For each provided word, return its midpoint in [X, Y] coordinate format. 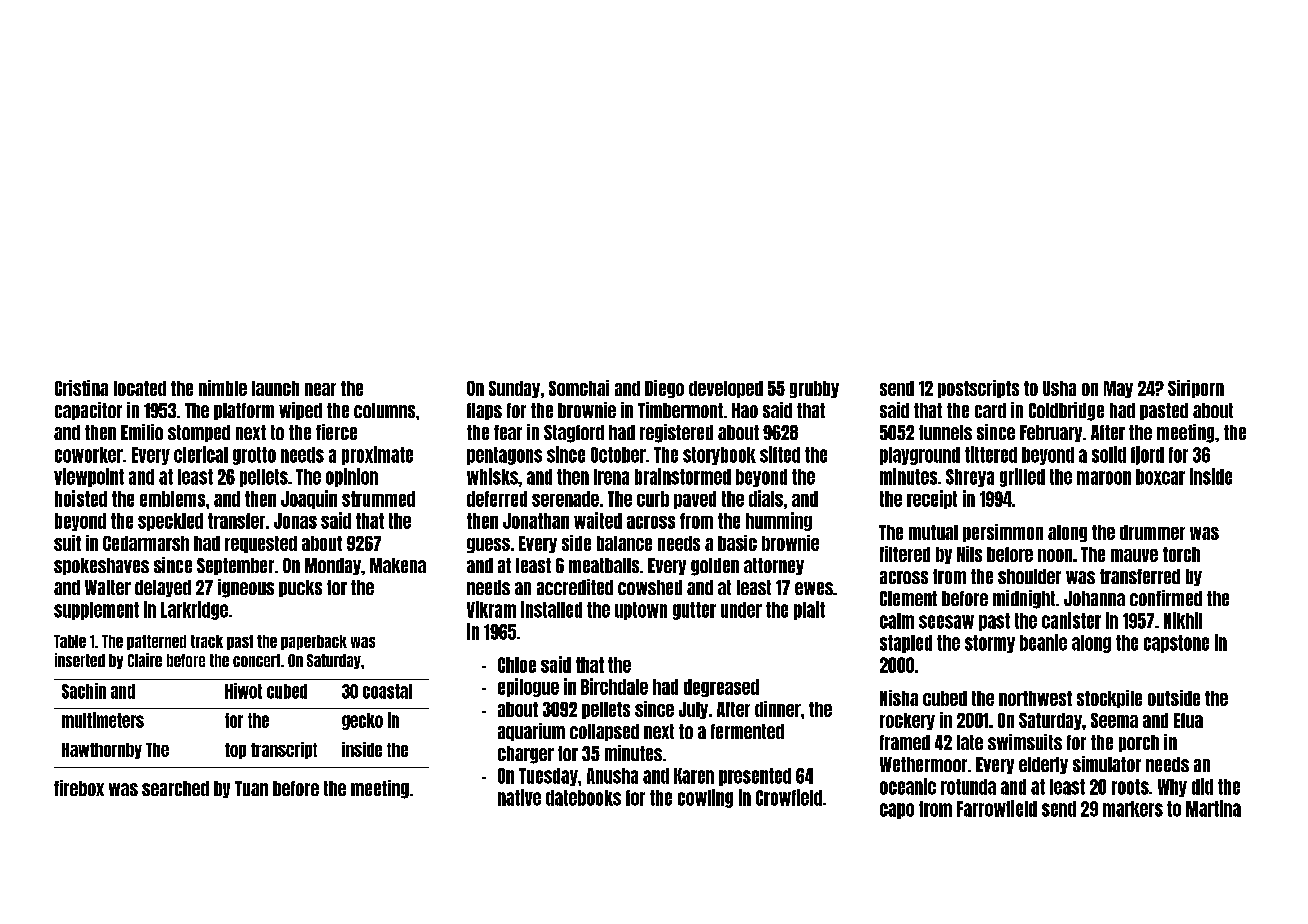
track [207, 641]
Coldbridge [1066, 411]
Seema [1114, 720]
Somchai [579, 388]
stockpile [1109, 699]
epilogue [528, 687]
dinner [778, 709]
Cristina [81, 388]
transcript [284, 750]
